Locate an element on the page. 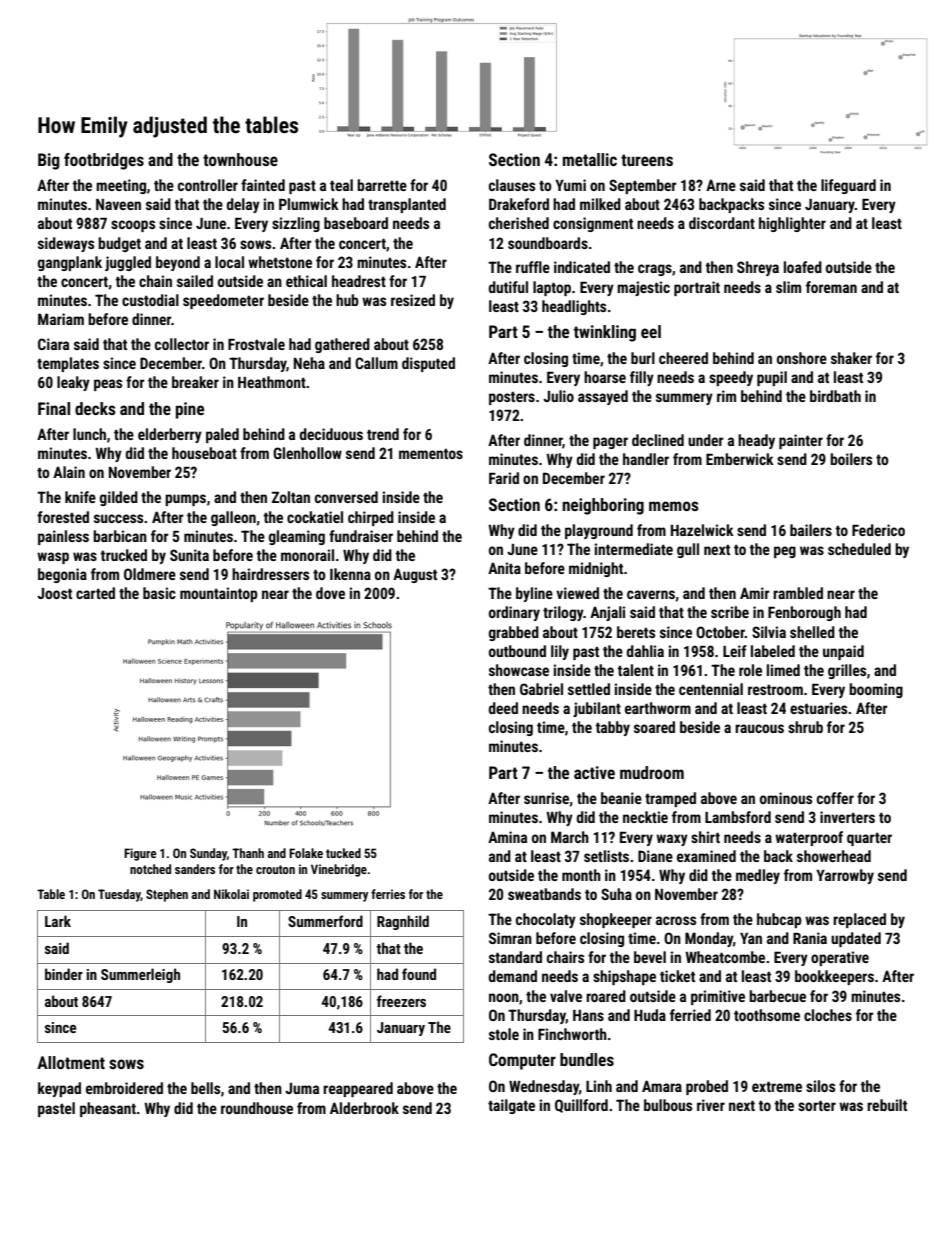  Figure is located at coordinates (140, 854).
